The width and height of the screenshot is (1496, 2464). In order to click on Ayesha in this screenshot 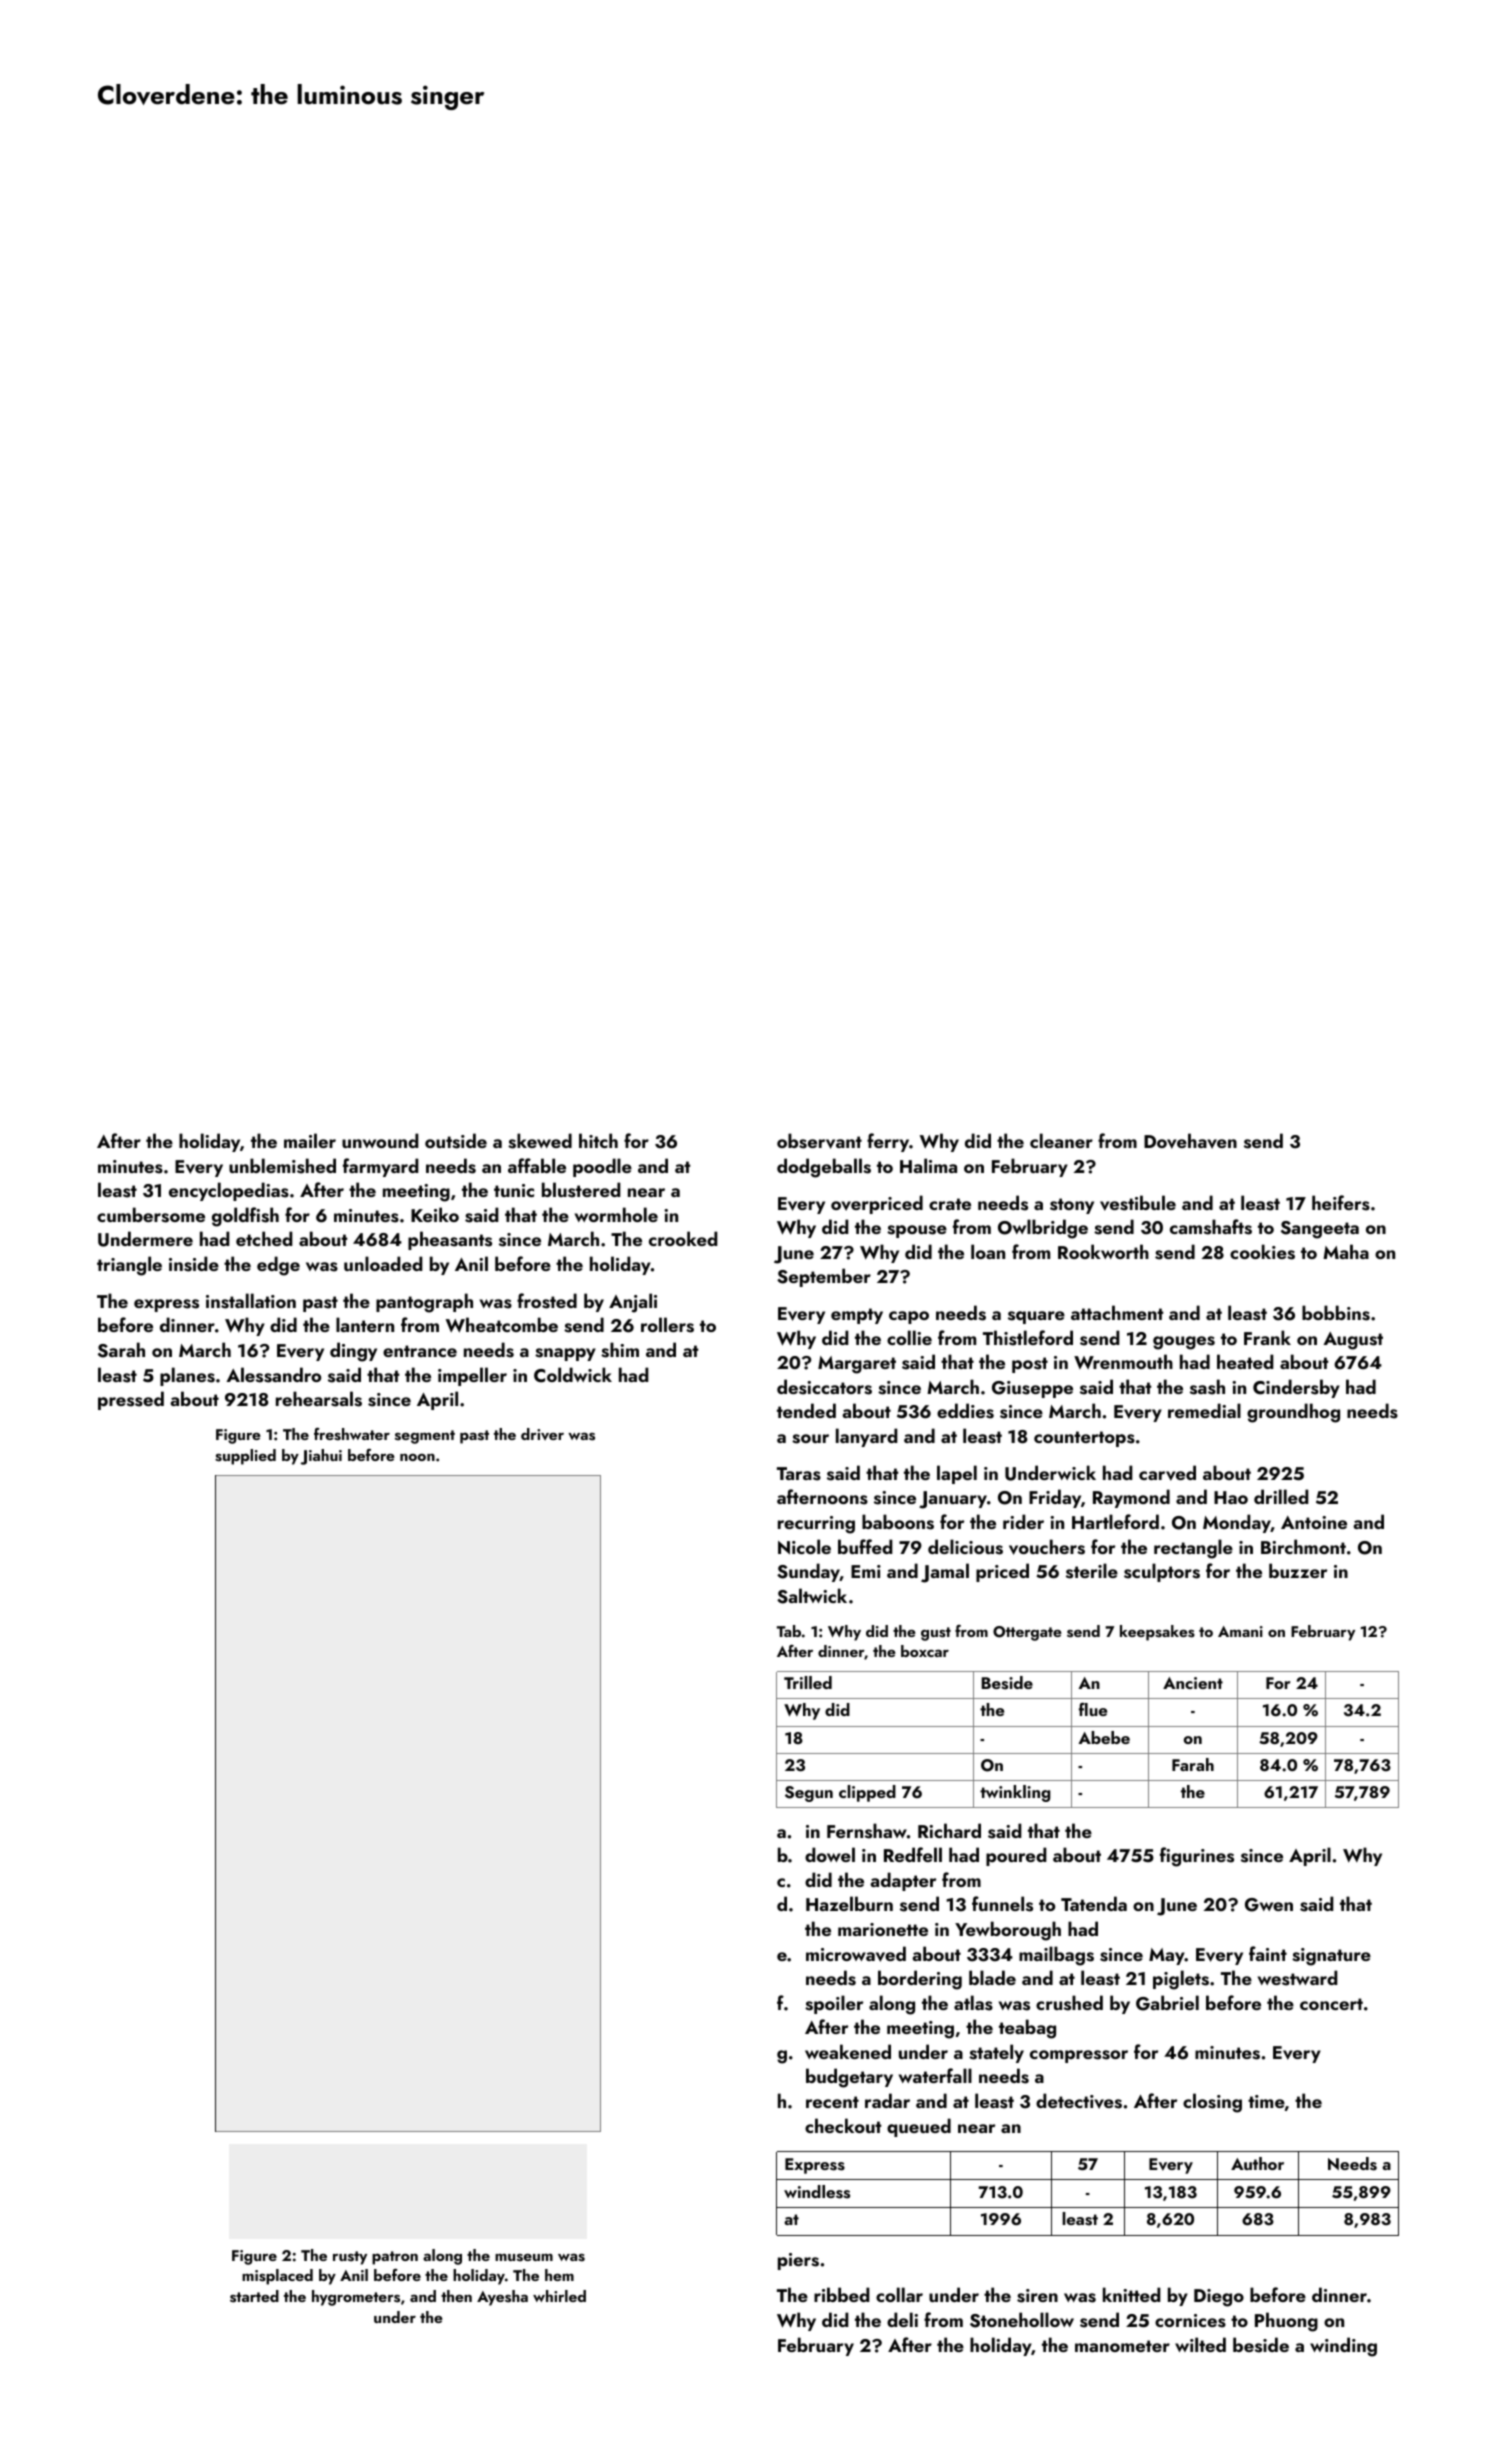, I will do `click(502, 2298)`.
